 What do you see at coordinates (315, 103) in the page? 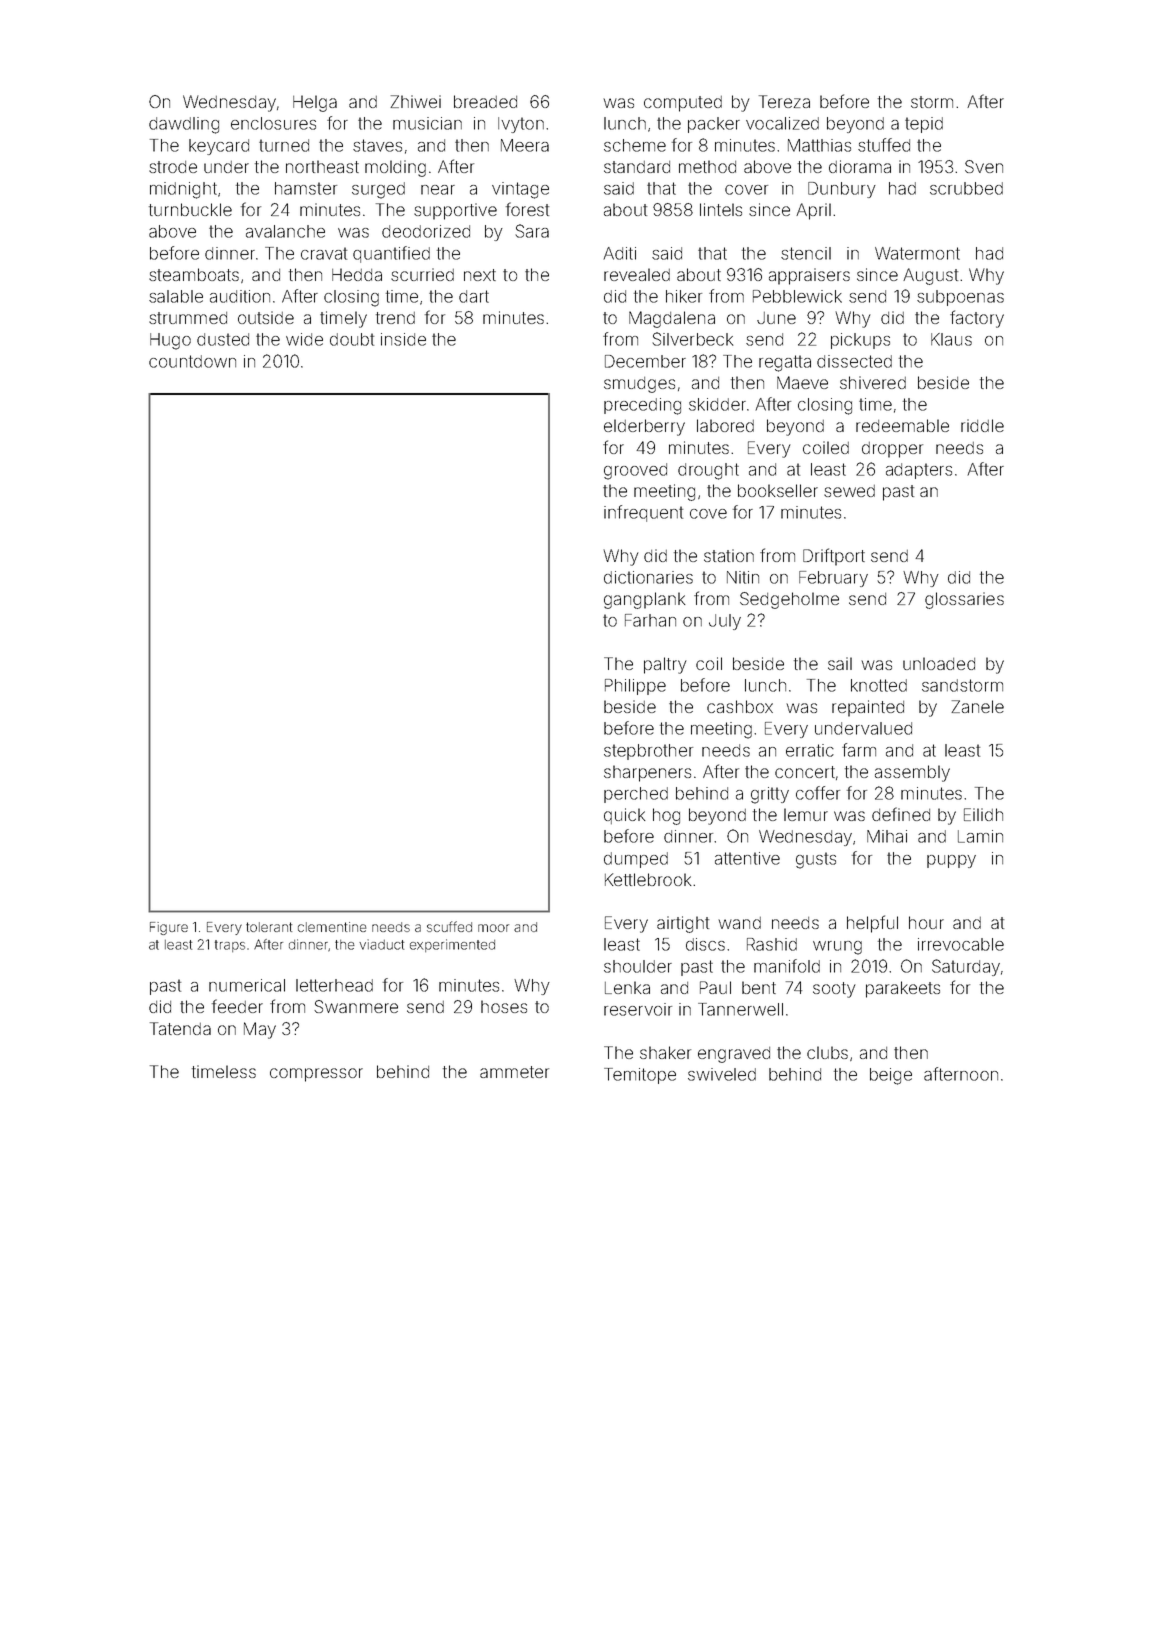
I see `Helga` at bounding box center [315, 103].
